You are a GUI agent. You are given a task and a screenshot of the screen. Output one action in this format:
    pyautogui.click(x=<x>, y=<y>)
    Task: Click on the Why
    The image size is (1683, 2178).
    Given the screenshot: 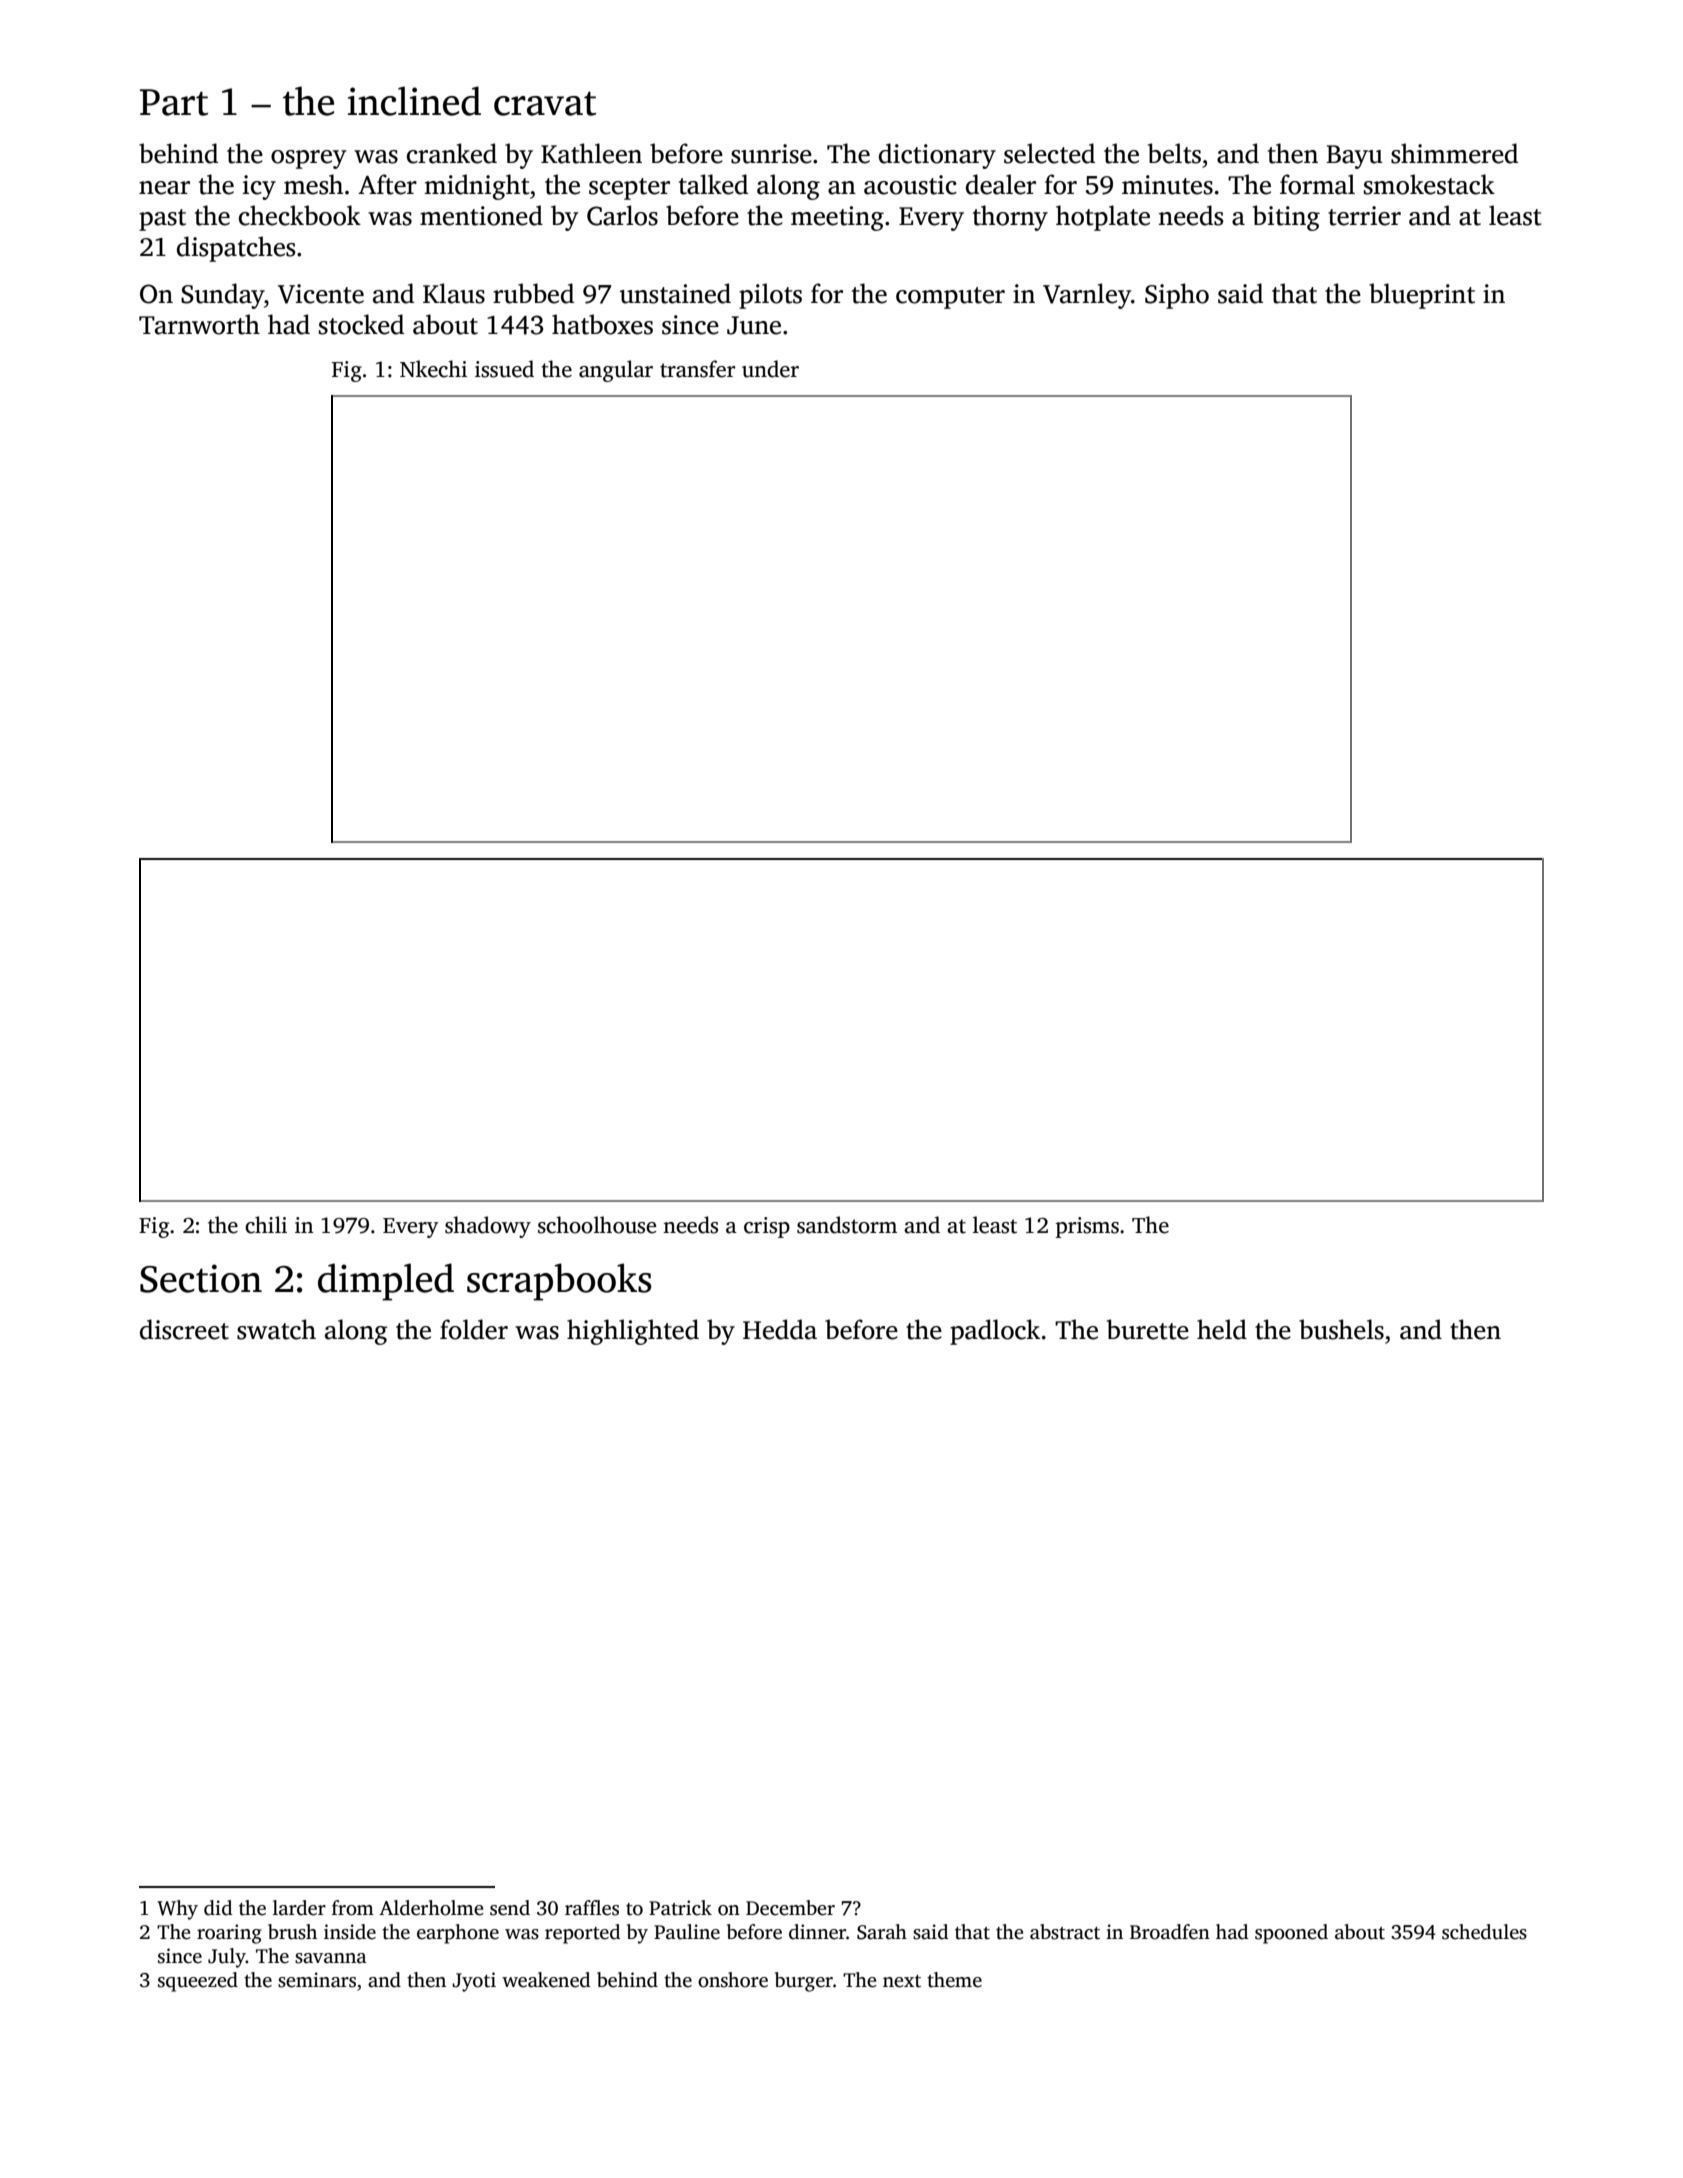 What is the action you would take?
    pyautogui.click(x=177, y=1910)
